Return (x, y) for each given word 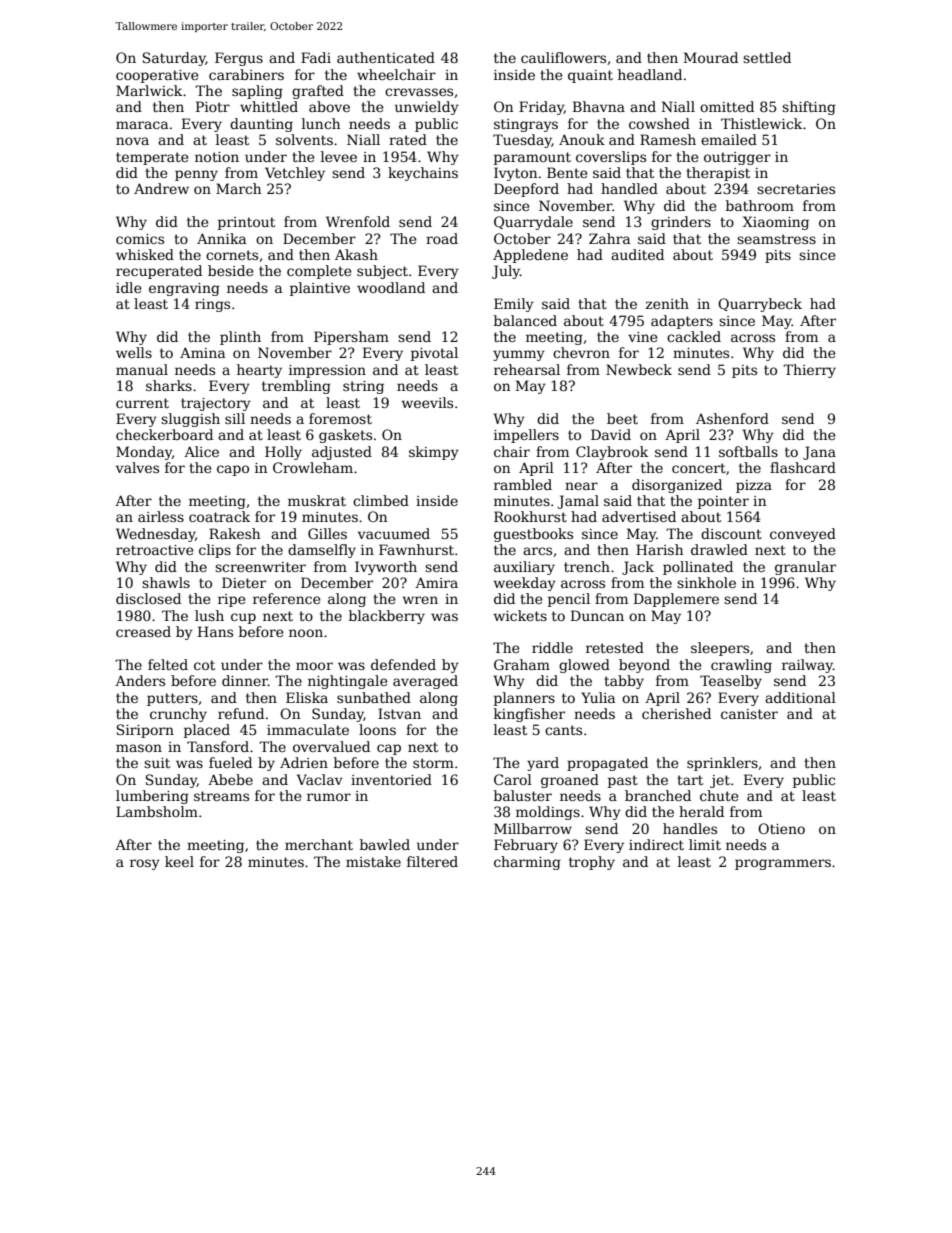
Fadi (316, 57)
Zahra (609, 238)
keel (179, 861)
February (526, 846)
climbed (381, 500)
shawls (166, 582)
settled (767, 57)
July (506, 272)
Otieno (781, 828)
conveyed (803, 535)
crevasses (419, 92)
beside (231, 270)
